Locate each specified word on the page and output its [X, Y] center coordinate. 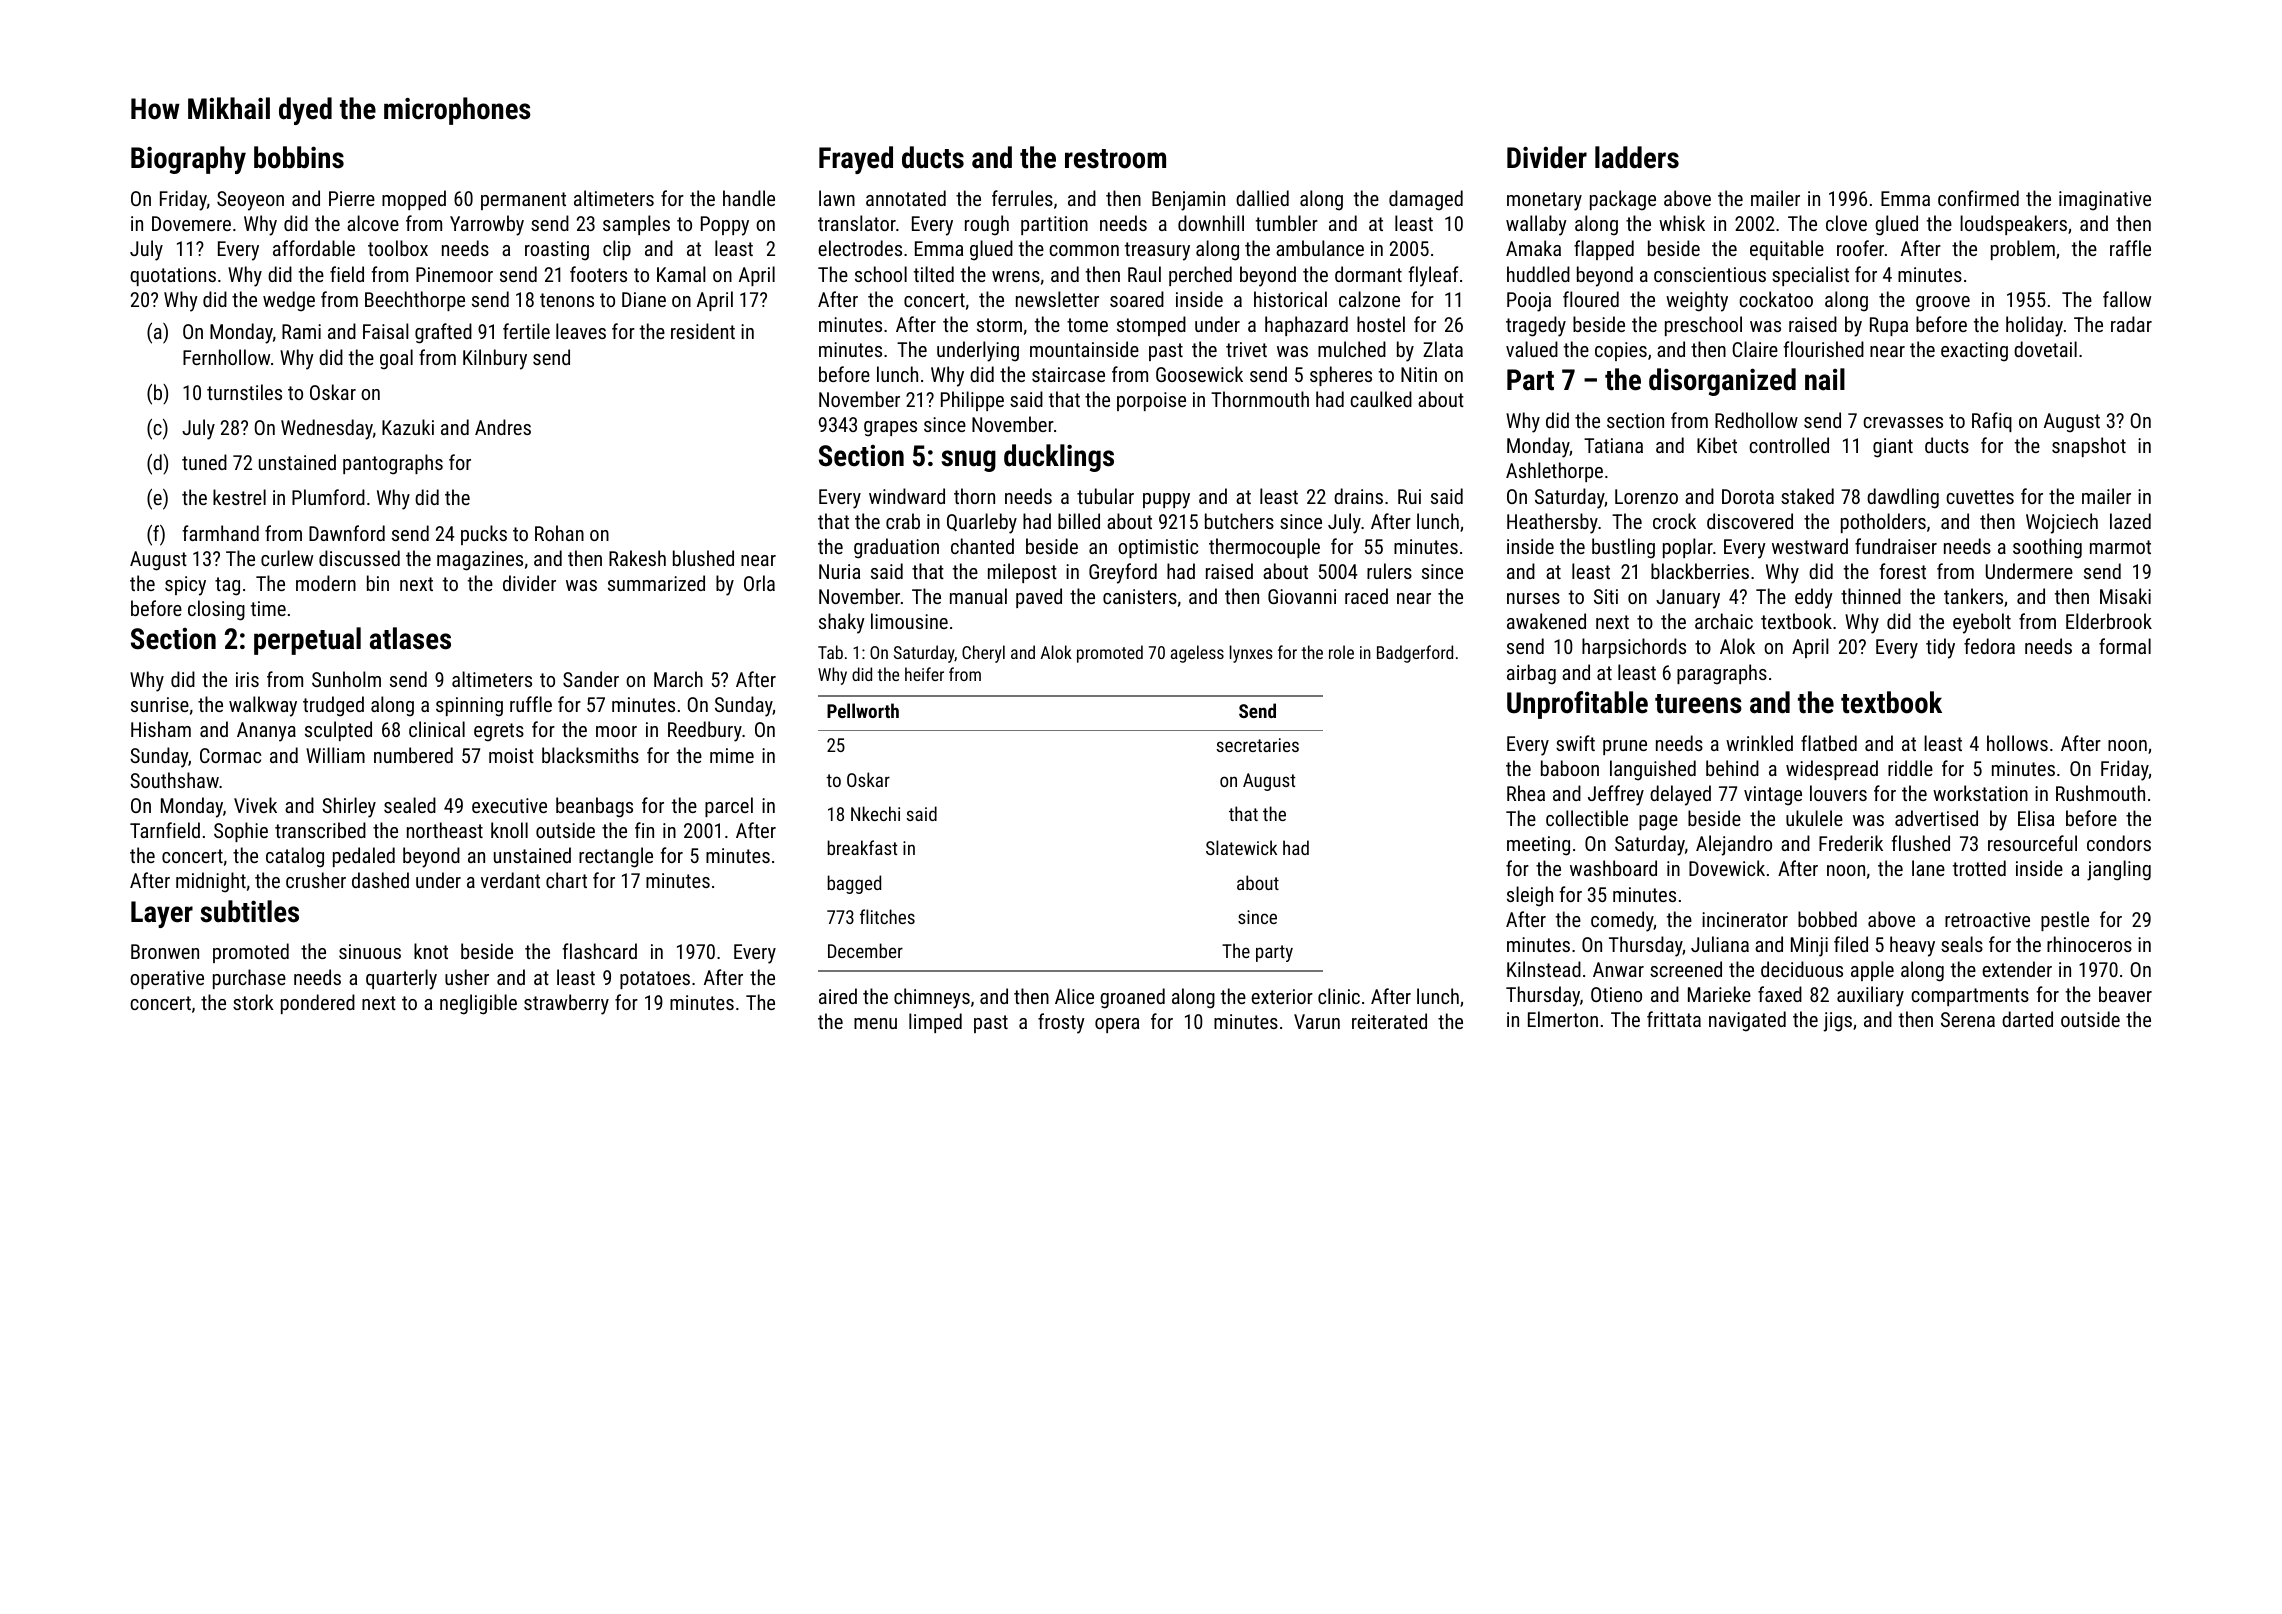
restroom [1115, 159]
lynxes [1251, 654]
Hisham [161, 729]
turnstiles [244, 392]
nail [1825, 379]
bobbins [299, 157]
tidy [1940, 648]
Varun [1317, 1021]
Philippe [972, 401]
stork [253, 1002]
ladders [1637, 157]
